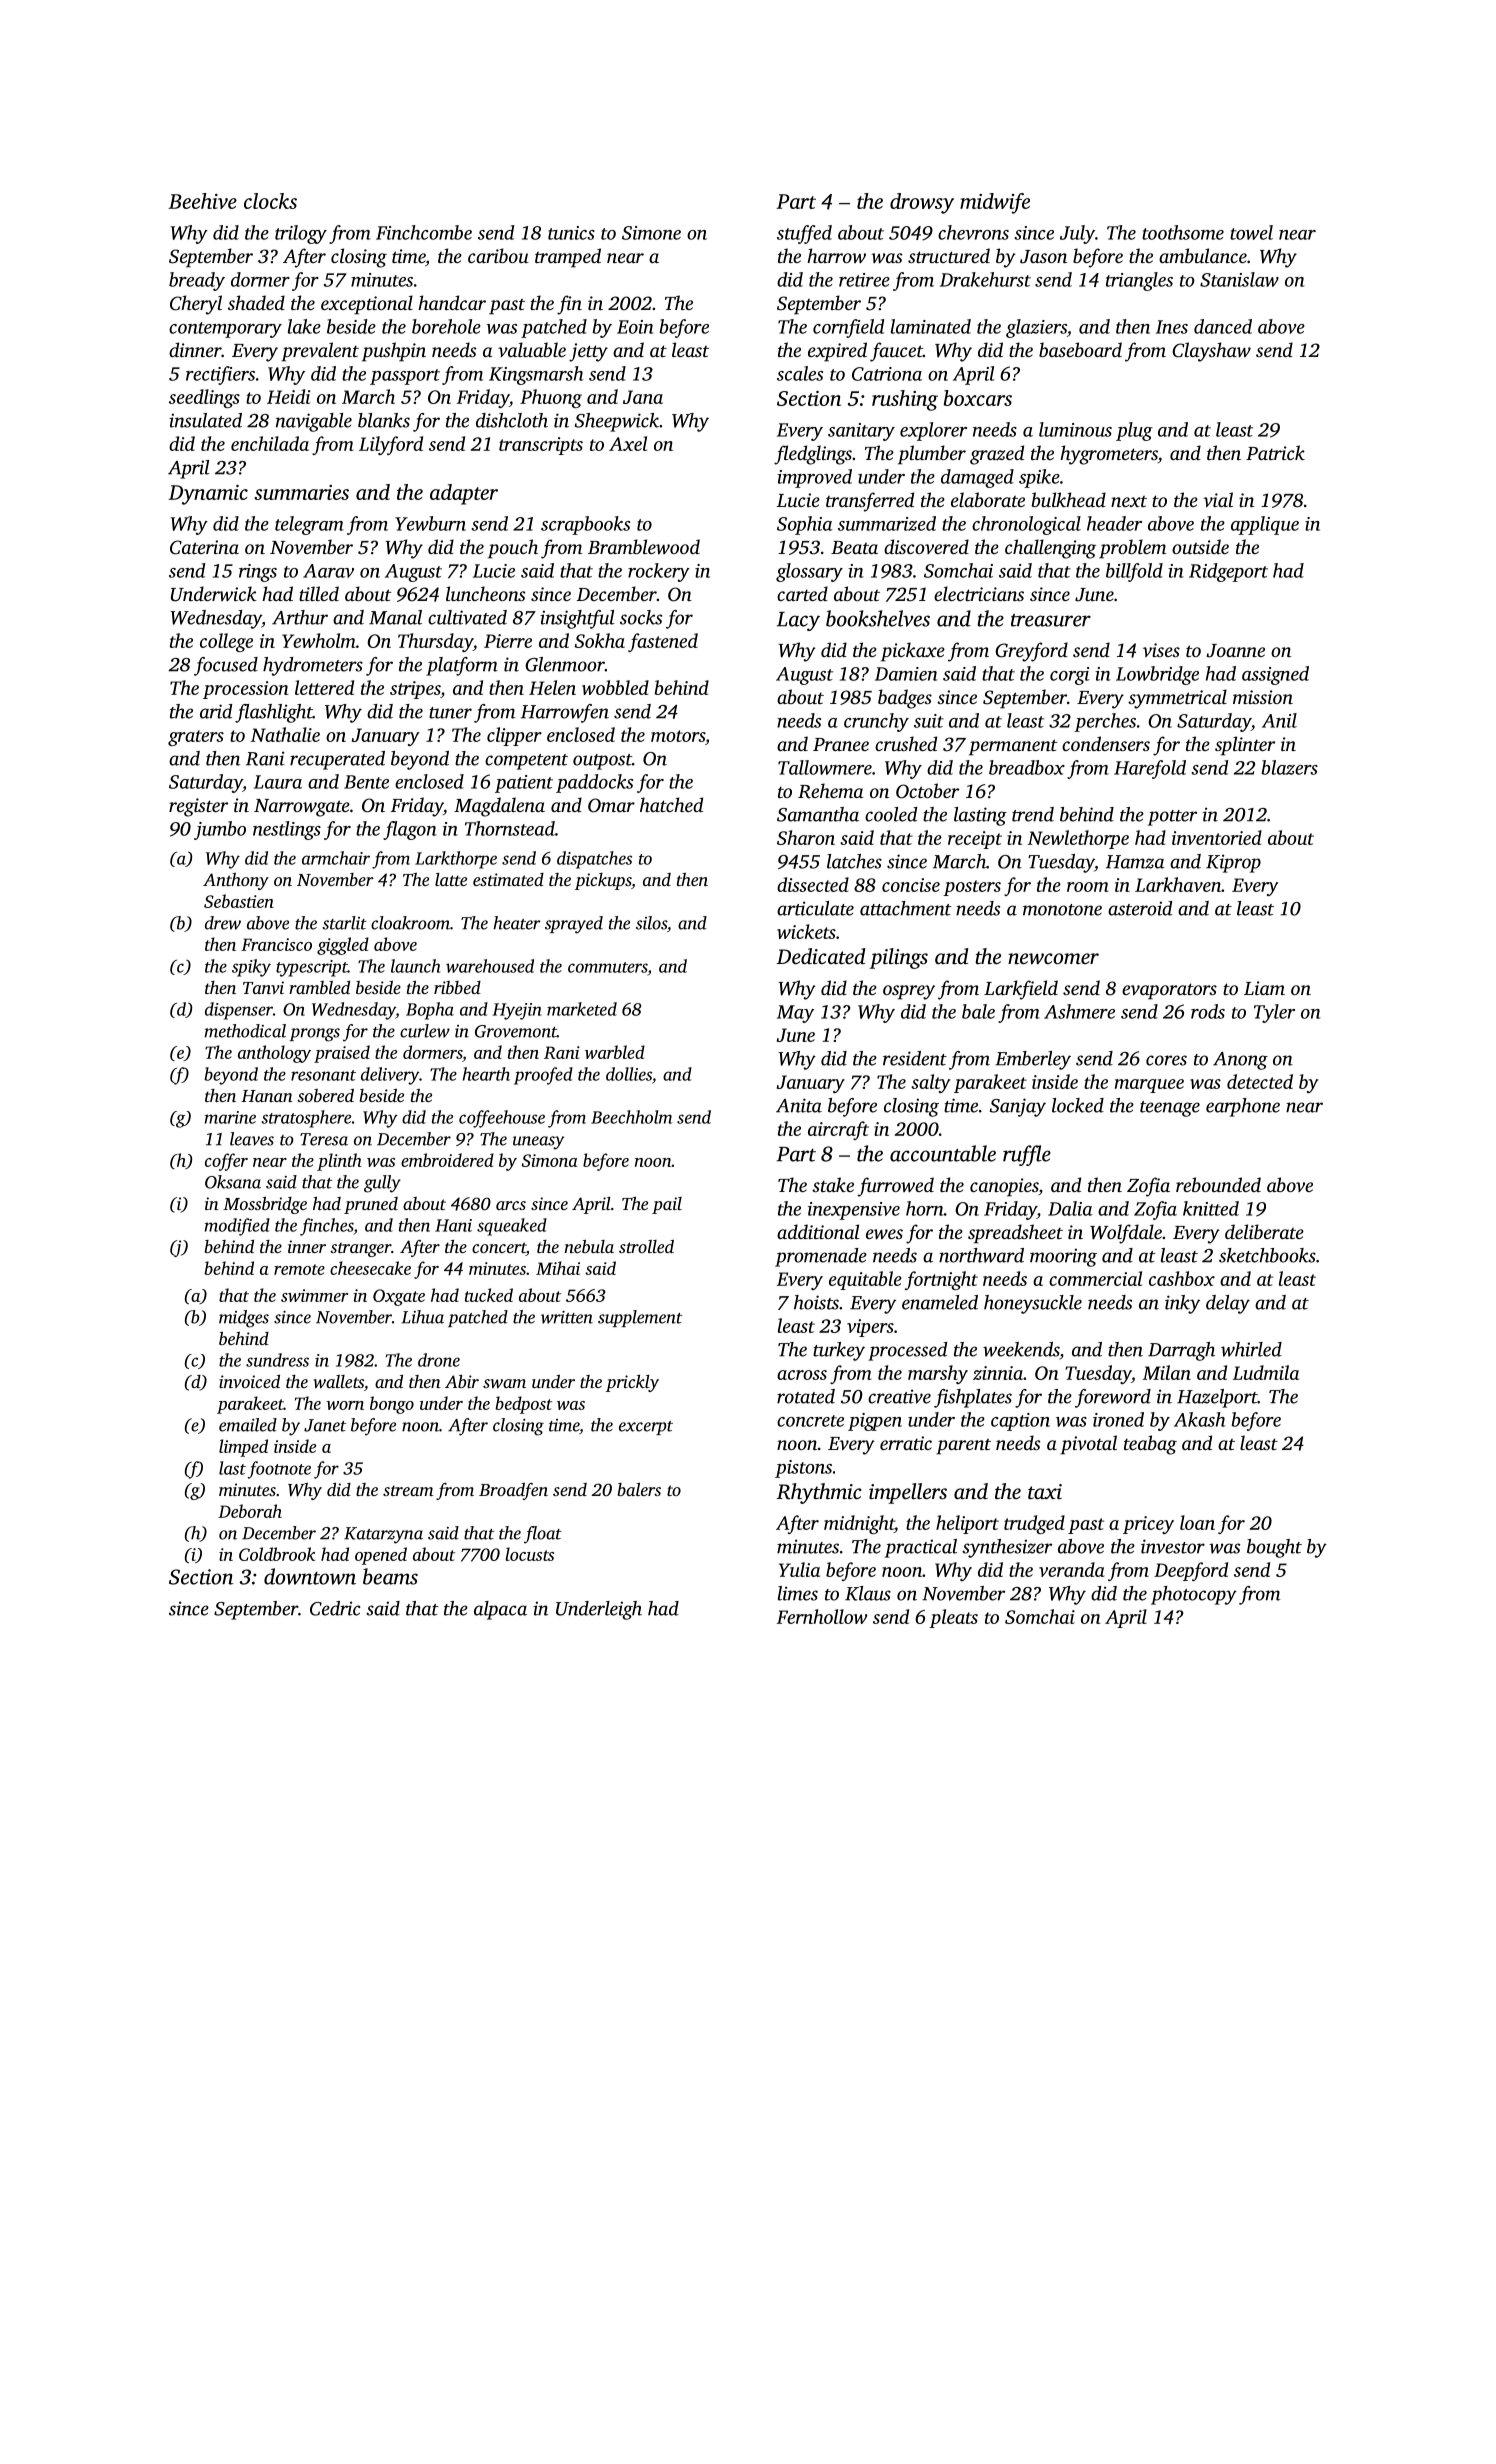 The height and width of the screenshot is (2464, 1496). Describe the element at coordinates (256, 302) in the screenshot. I see `shaded` at that location.
